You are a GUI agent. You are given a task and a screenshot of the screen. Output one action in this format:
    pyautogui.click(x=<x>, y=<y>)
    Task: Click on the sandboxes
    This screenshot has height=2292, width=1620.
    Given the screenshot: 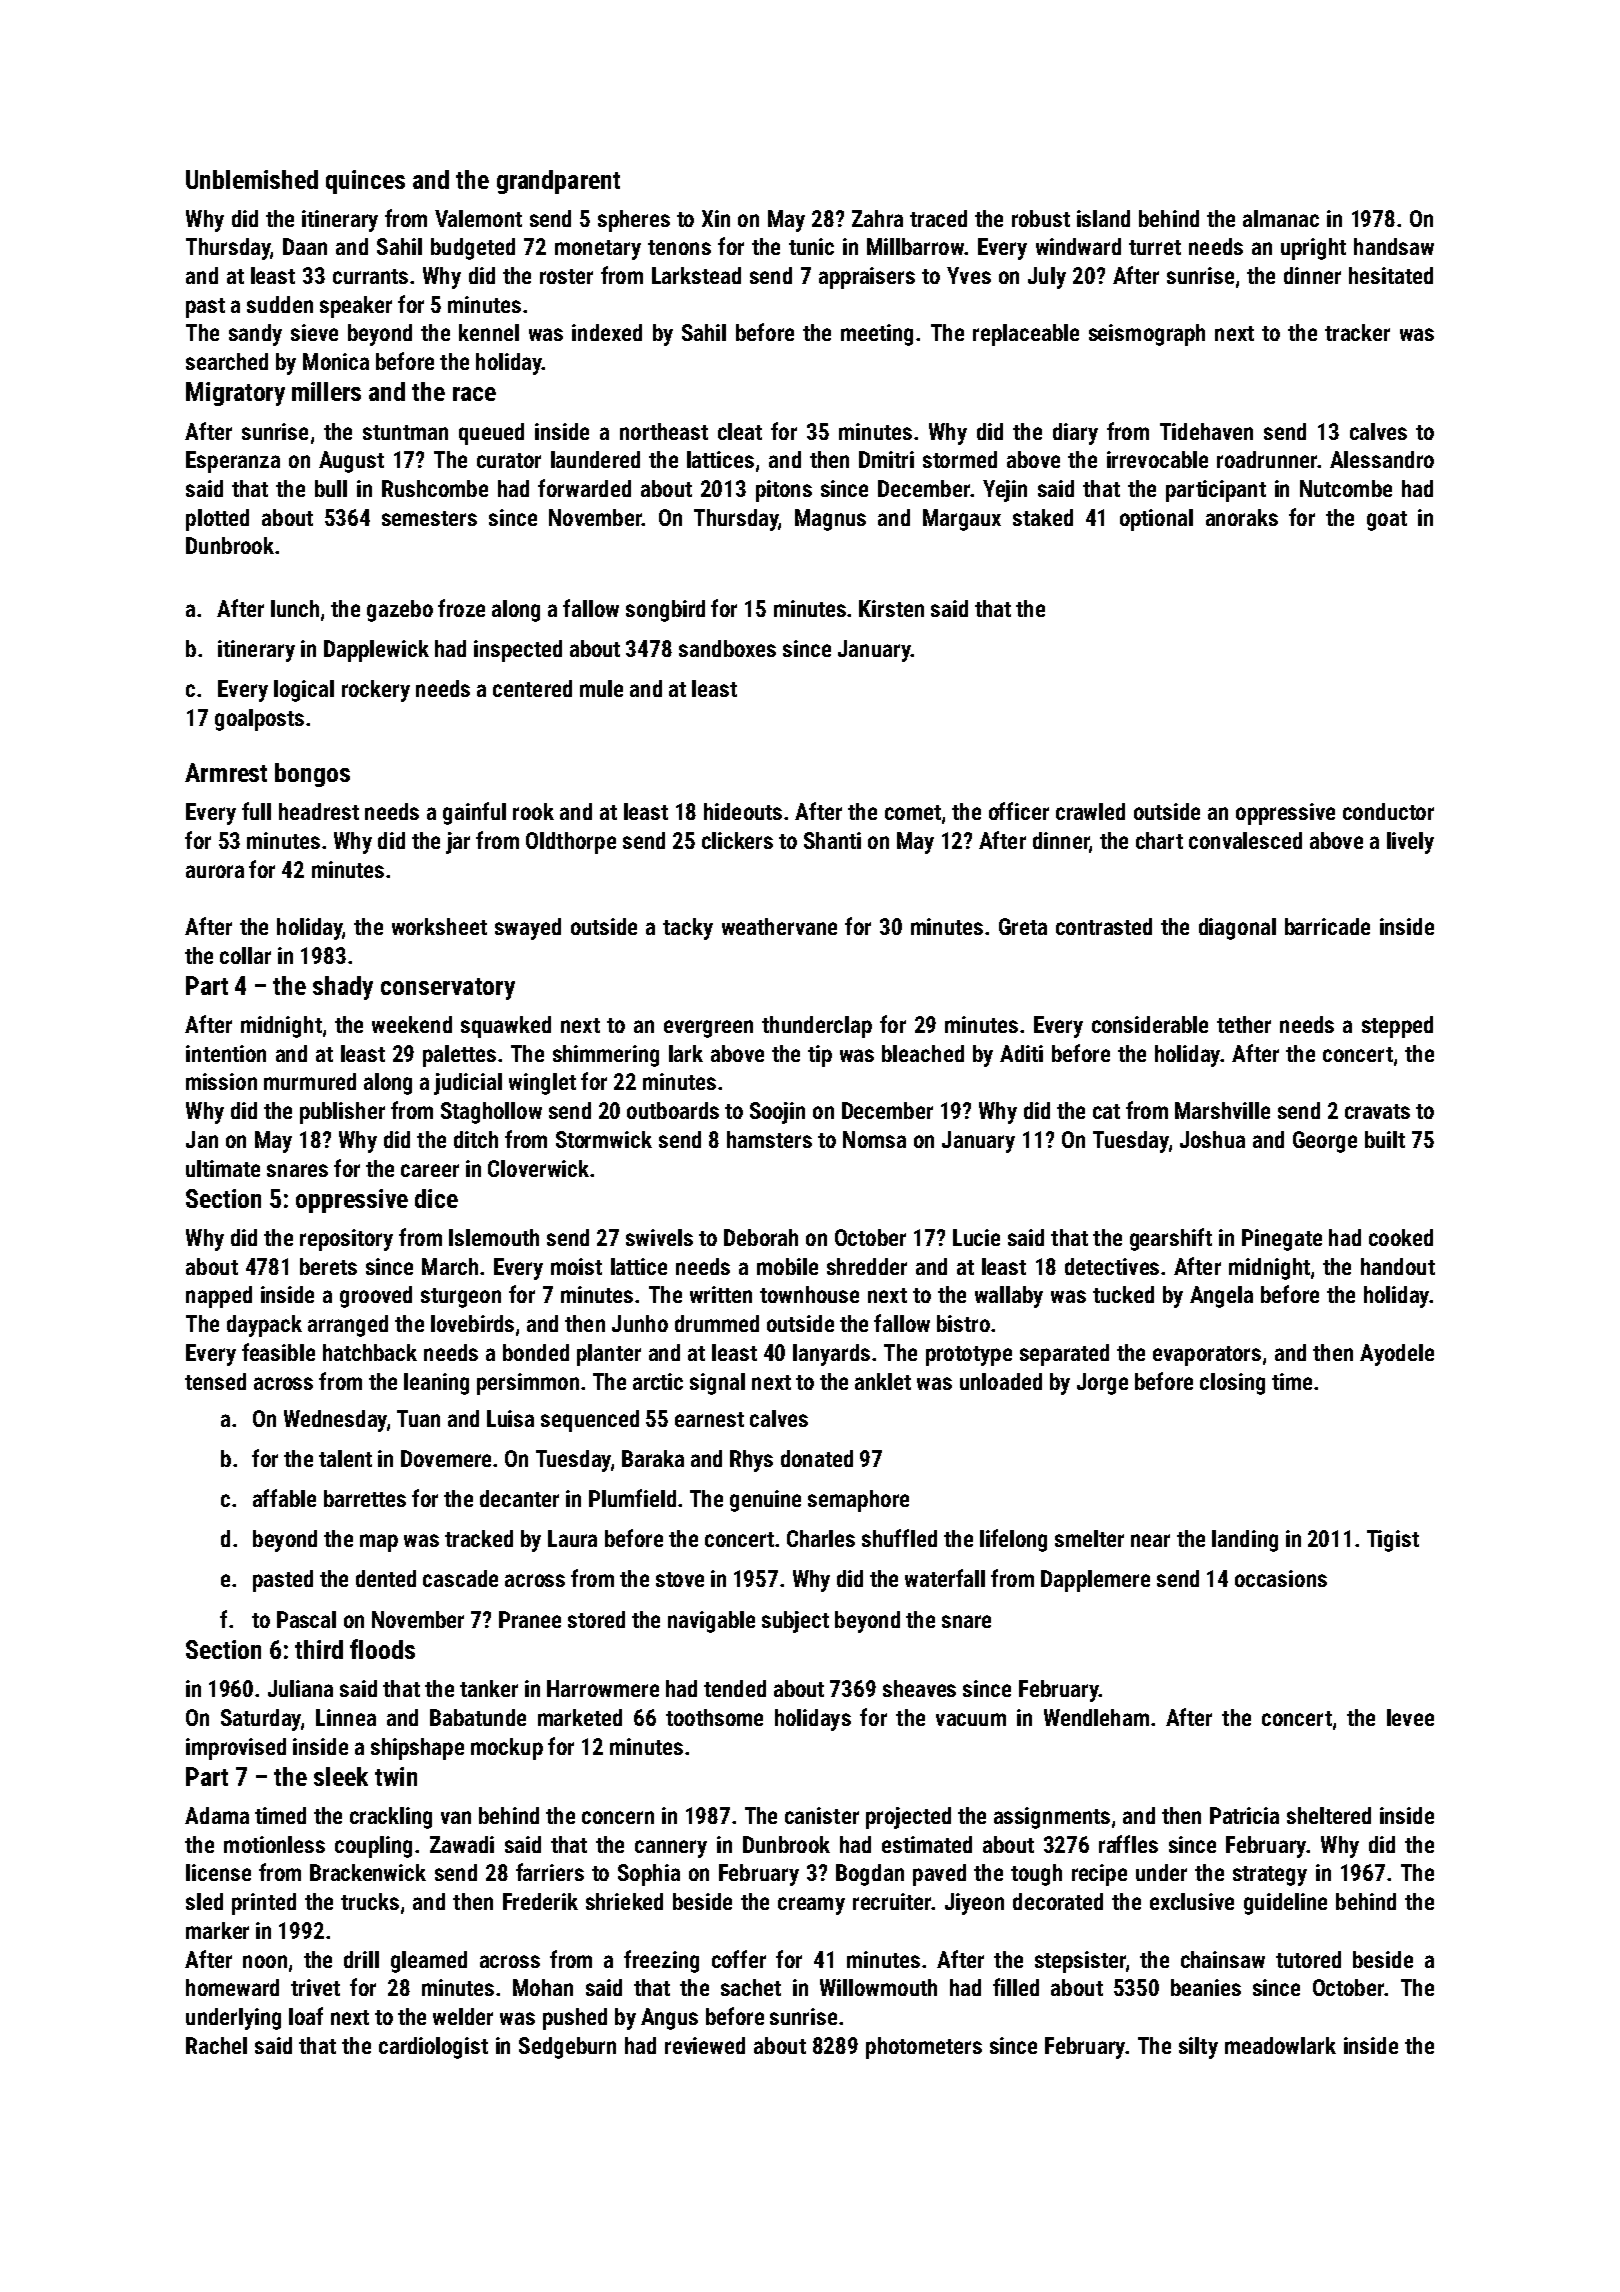 What is the action you would take?
    pyautogui.click(x=727, y=648)
